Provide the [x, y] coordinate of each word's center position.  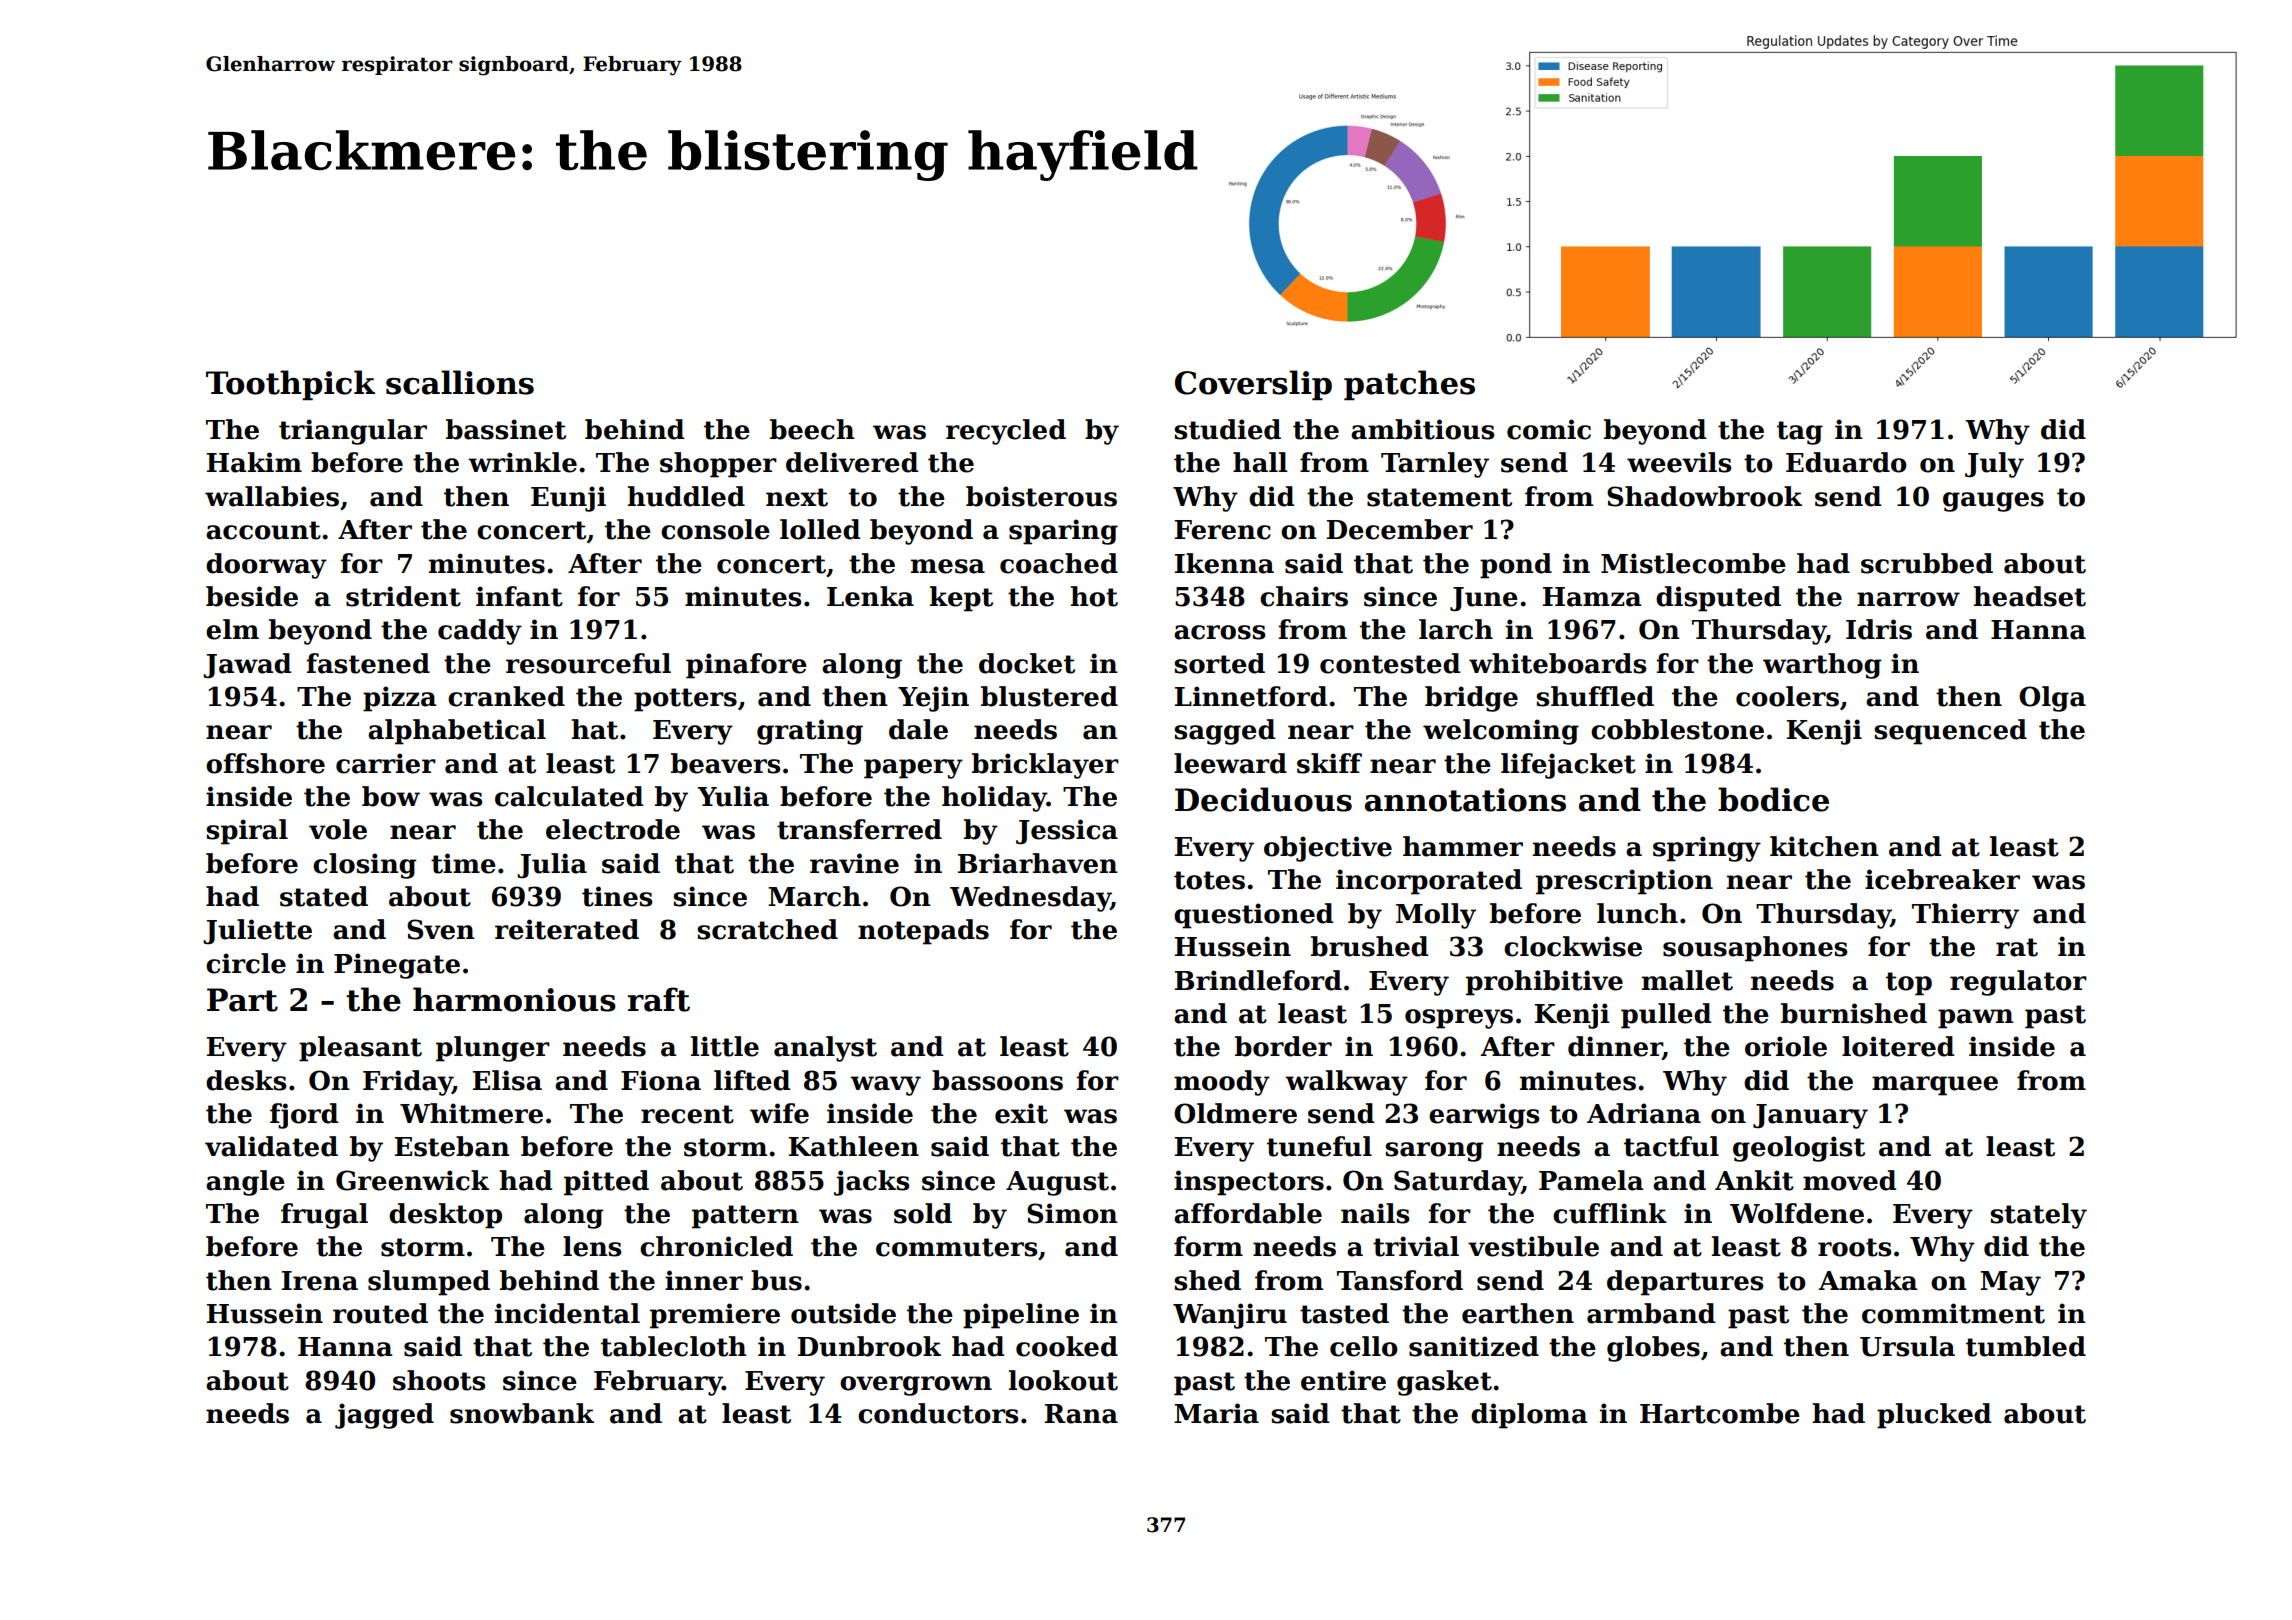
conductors [938, 1413]
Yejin [933, 699]
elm [232, 629]
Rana [1081, 1414]
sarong [1434, 1152]
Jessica [1067, 832]
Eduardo [1846, 462]
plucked [1934, 1416]
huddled [686, 496]
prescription [1624, 882]
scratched [767, 929]
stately [2038, 1216]
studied [1227, 429]
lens [592, 1246]
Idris [1879, 629]
